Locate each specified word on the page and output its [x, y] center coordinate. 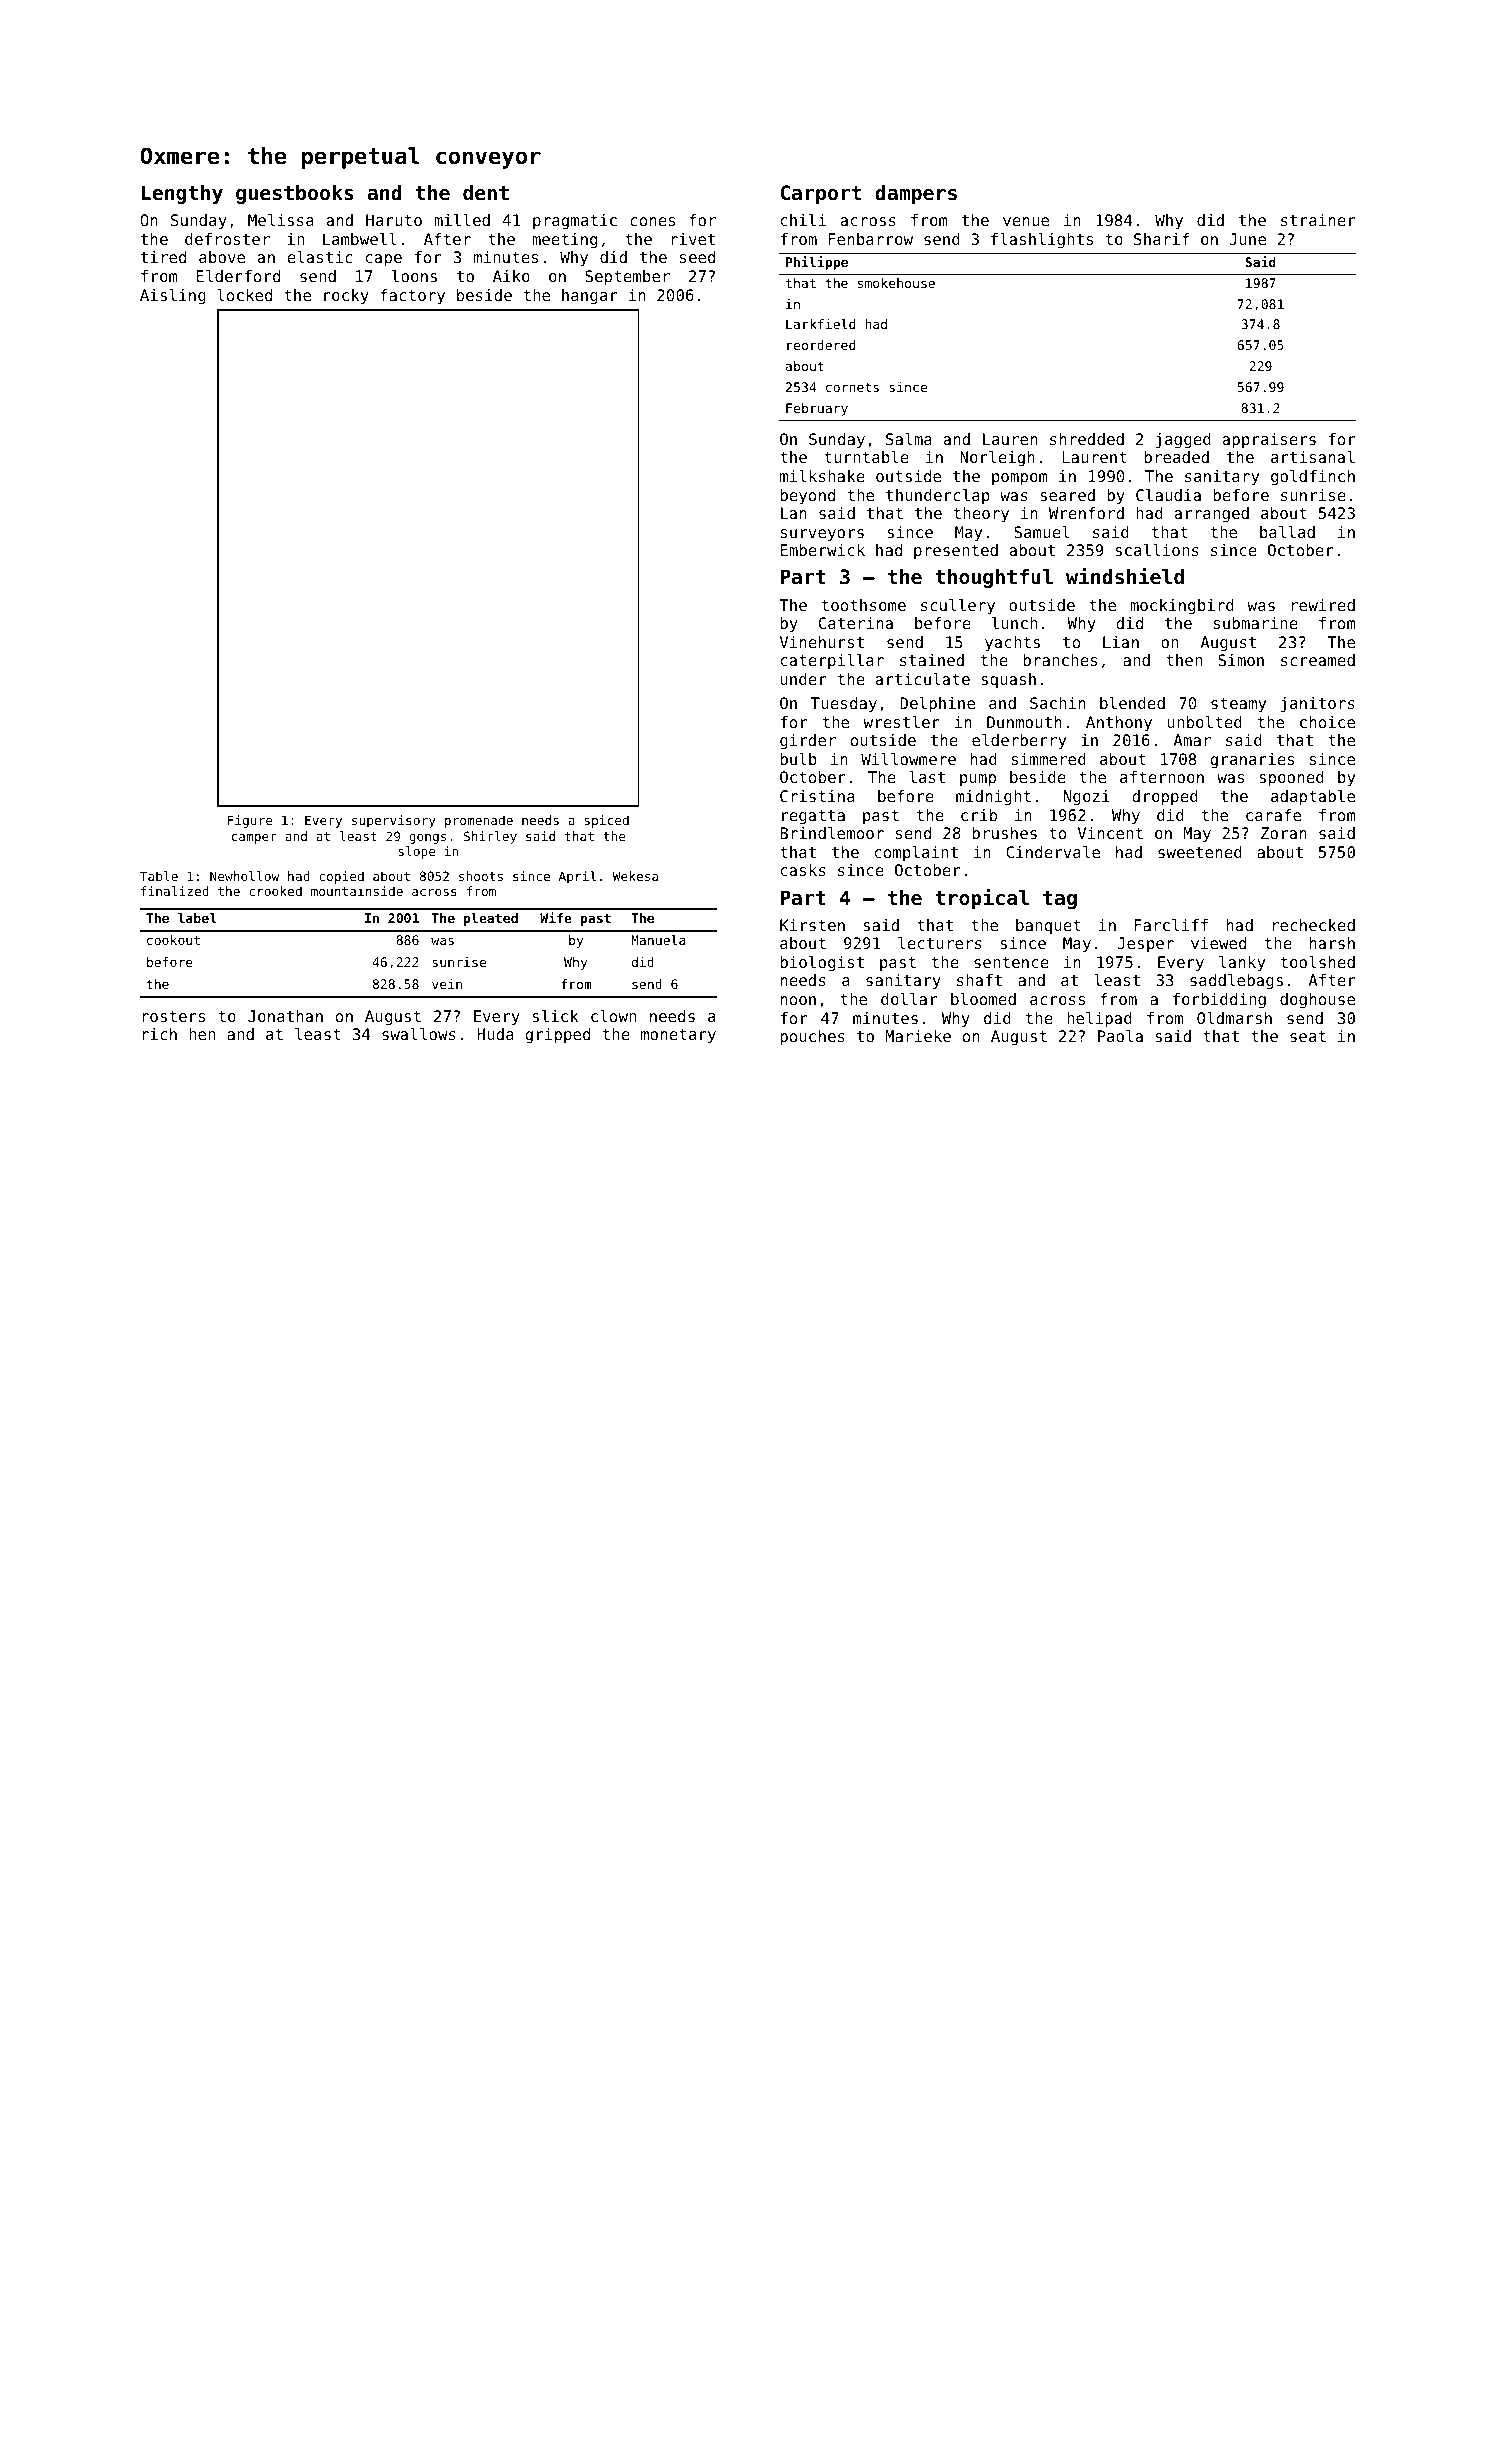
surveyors [822, 535]
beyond [807, 497]
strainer [1318, 220]
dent [486, 193]
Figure [250, 821]
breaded [1176, 457]
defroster [227, 239]
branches [1060, 660]
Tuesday [844, 705]
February [817, 409]
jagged [1183, 441]
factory [412, 297]
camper [254, 839]
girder [808, 742]
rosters [173, 1016]
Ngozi [1087, 798]
